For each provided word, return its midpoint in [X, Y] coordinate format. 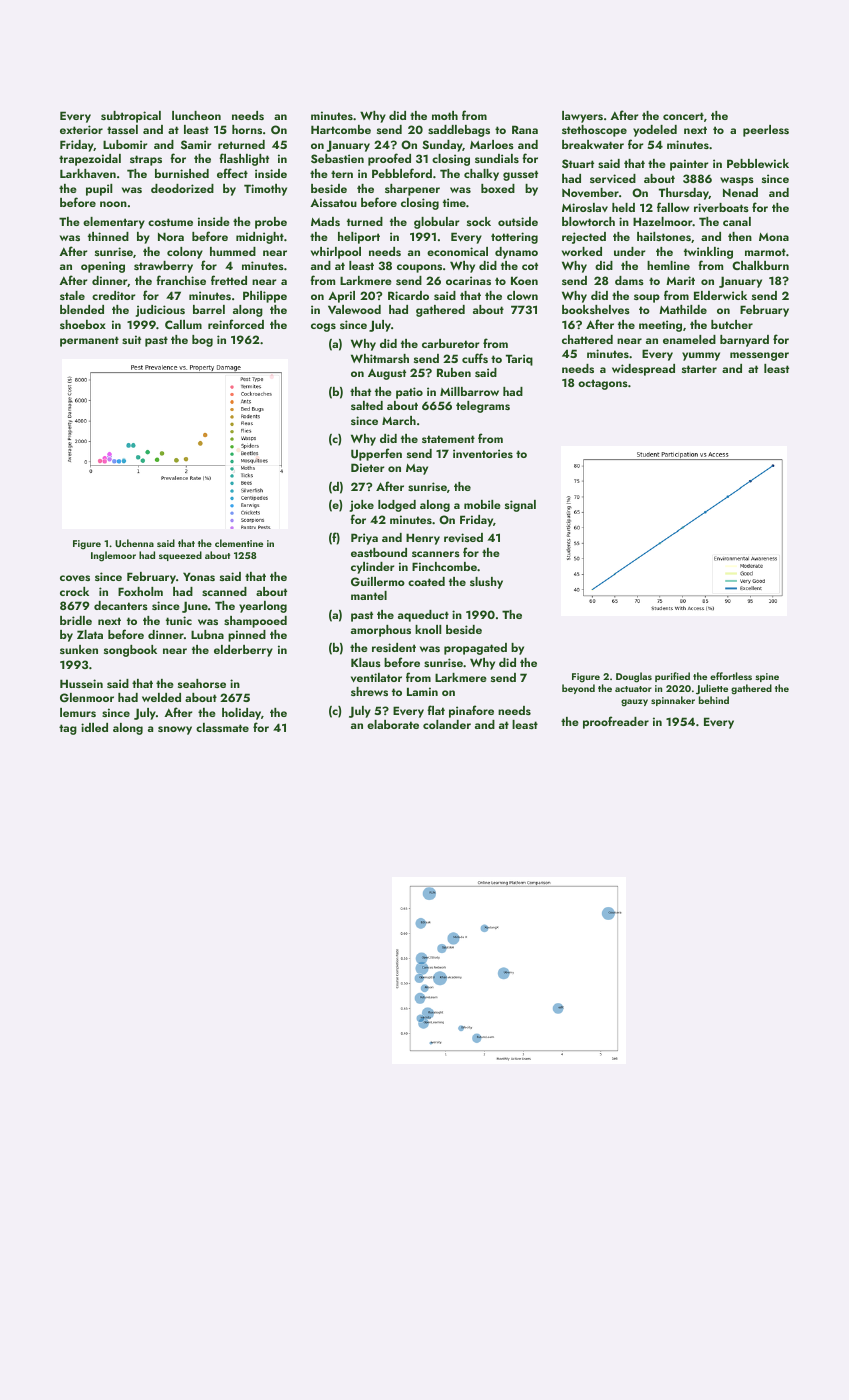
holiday [241, 714]
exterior [81, 129]
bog [202, 341]
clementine [239, 543]
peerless [766, 131]
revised [463, 537]
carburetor [450, 343]
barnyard [744, 341]
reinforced [236, 324]
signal [520, 506]
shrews [369, 691]
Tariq [519, 360]
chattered [587, 339]
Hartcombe [341, 129]
